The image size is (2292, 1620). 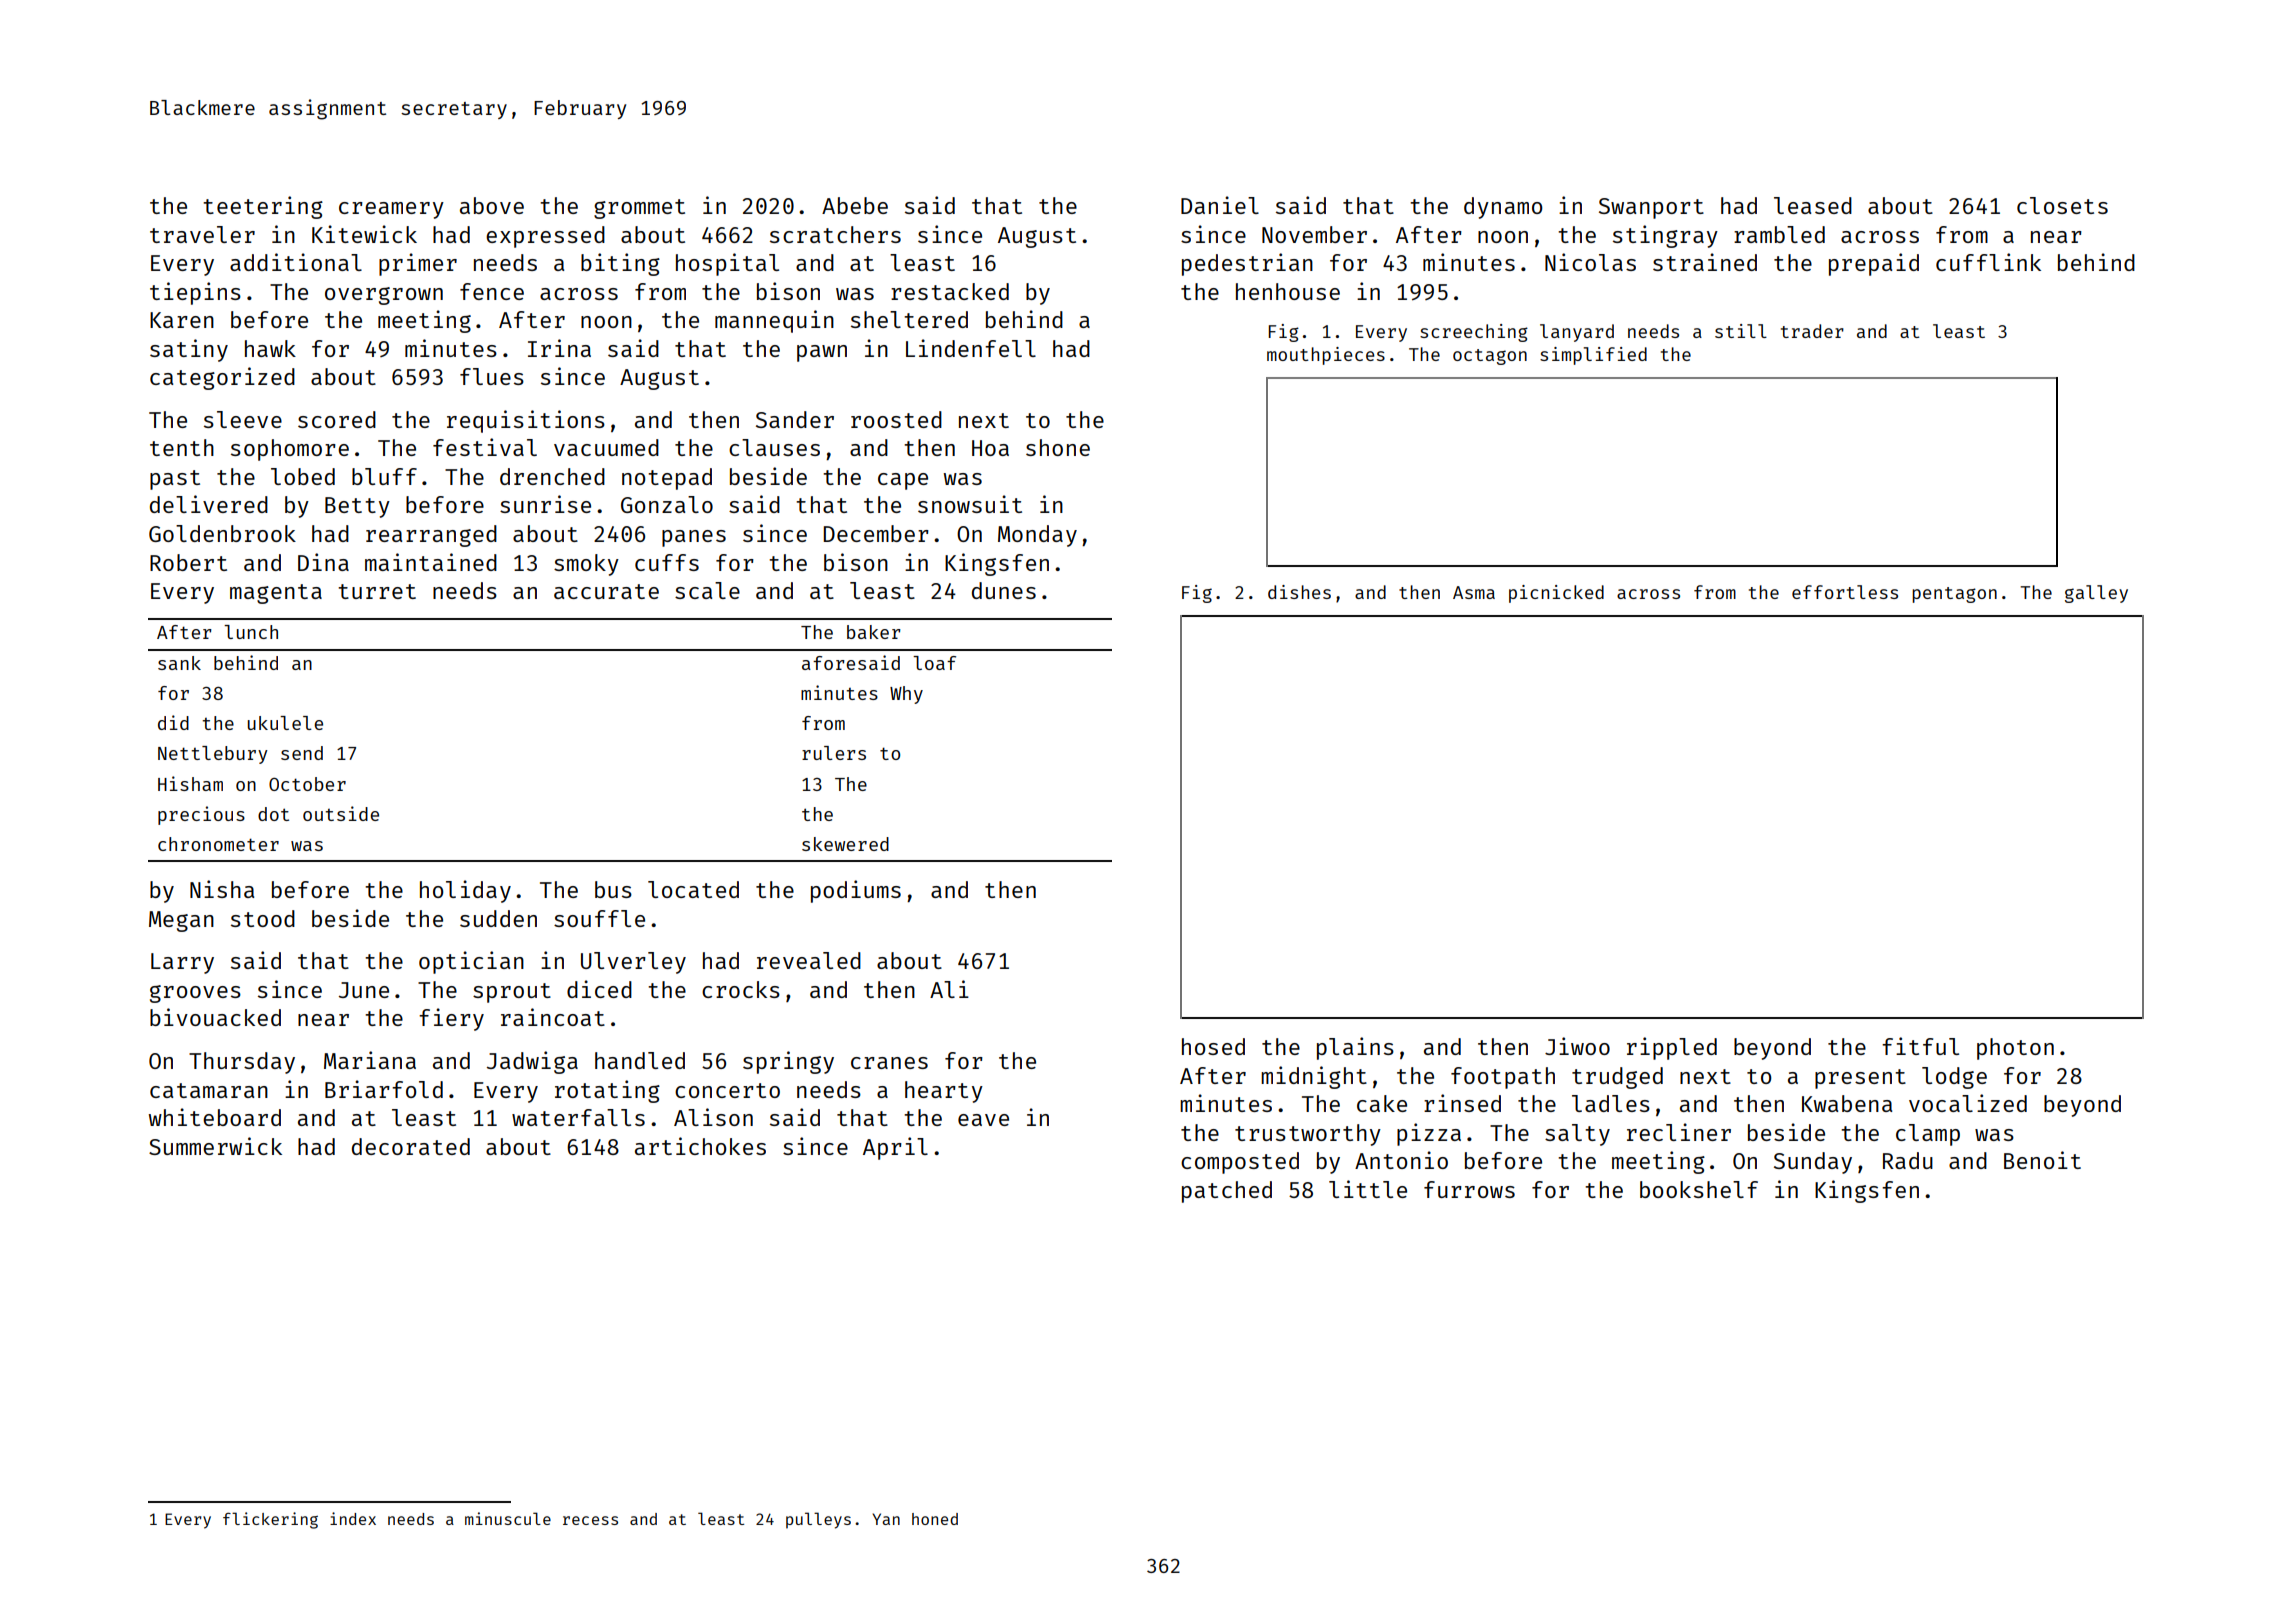 What do you see at coordinates (1813, 205) in the document?
I see `leased` at bounding box center [1813, 205].
